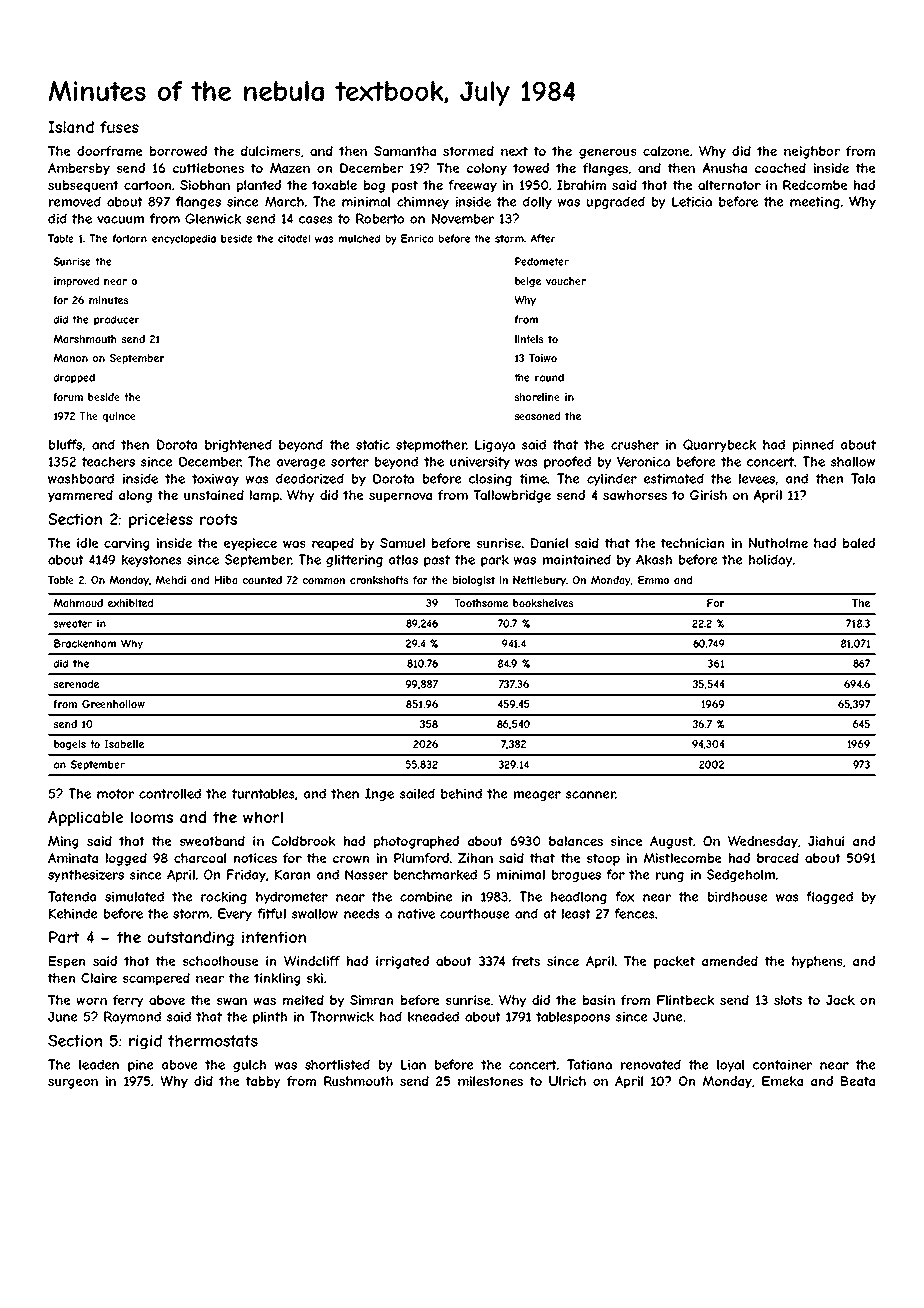 The height and width of the screenshot is (1308, 924). I want to click on Samantha, so click(405, 151).
